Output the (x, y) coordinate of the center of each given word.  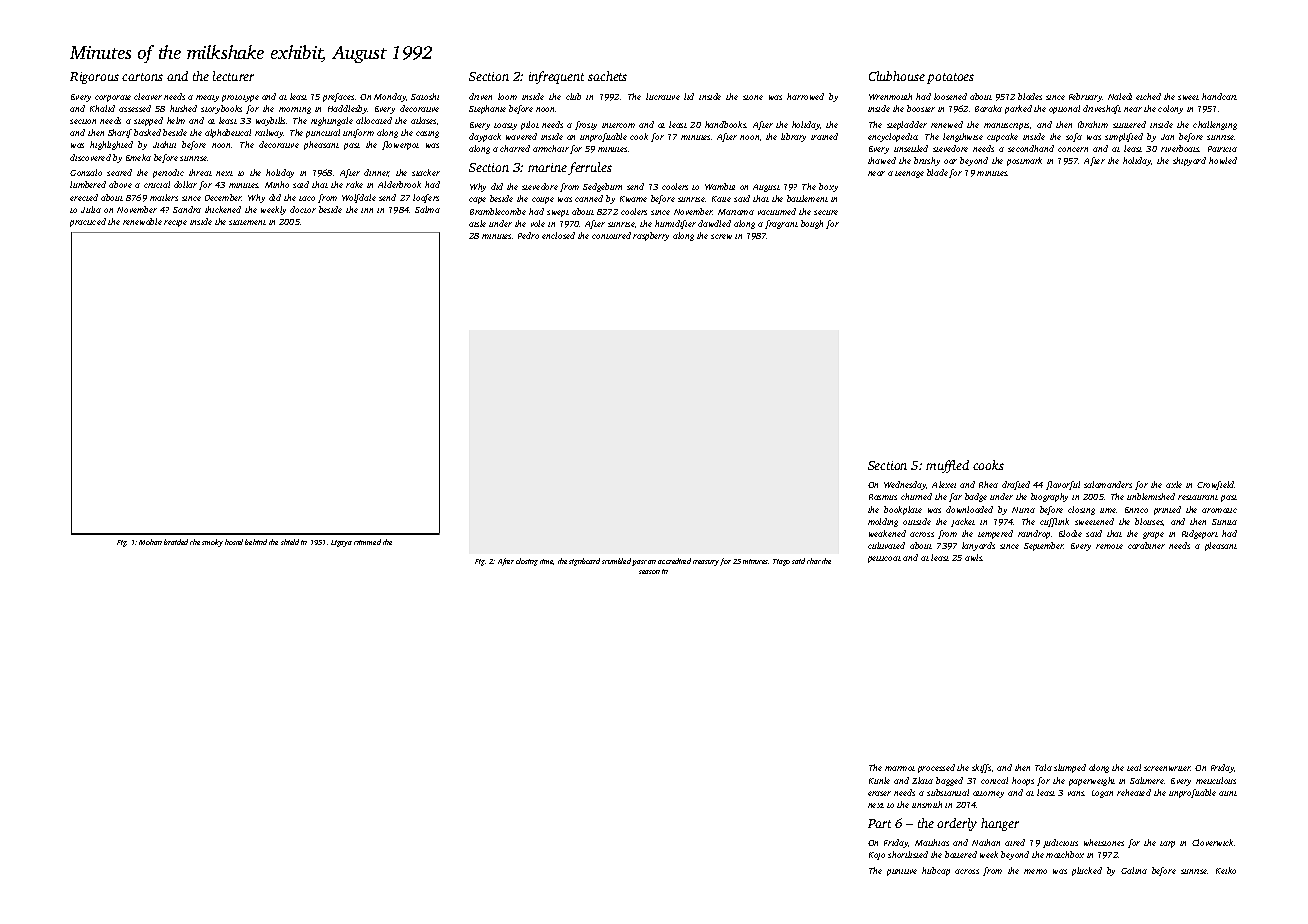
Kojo (877, 856)
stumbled (616, 561)
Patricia (1222, 149)
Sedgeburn (602, 187)
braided (176, 542)
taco (307, 198)
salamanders (1108, 484)
